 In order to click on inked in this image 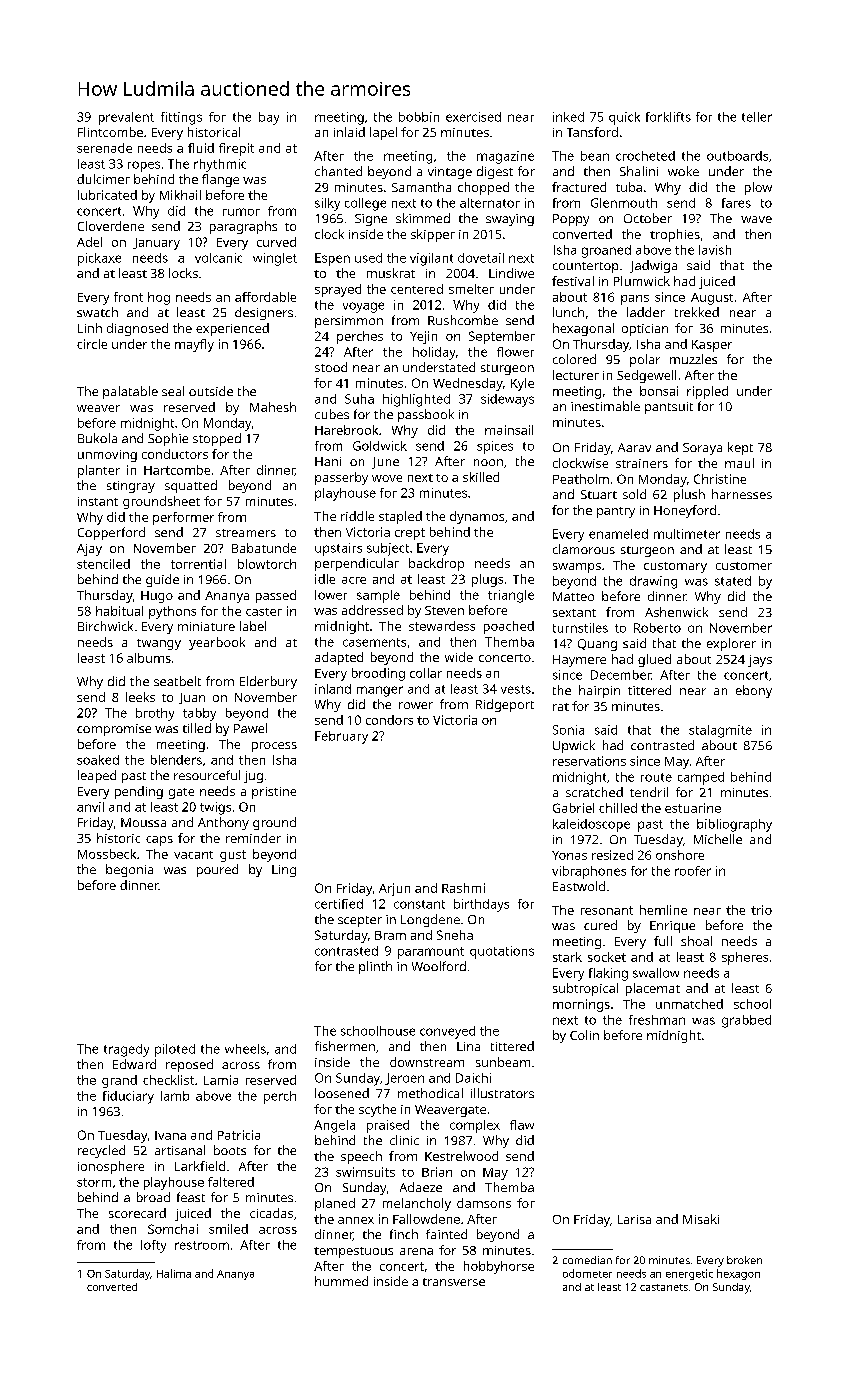, I will do `click(568, 117)`.
